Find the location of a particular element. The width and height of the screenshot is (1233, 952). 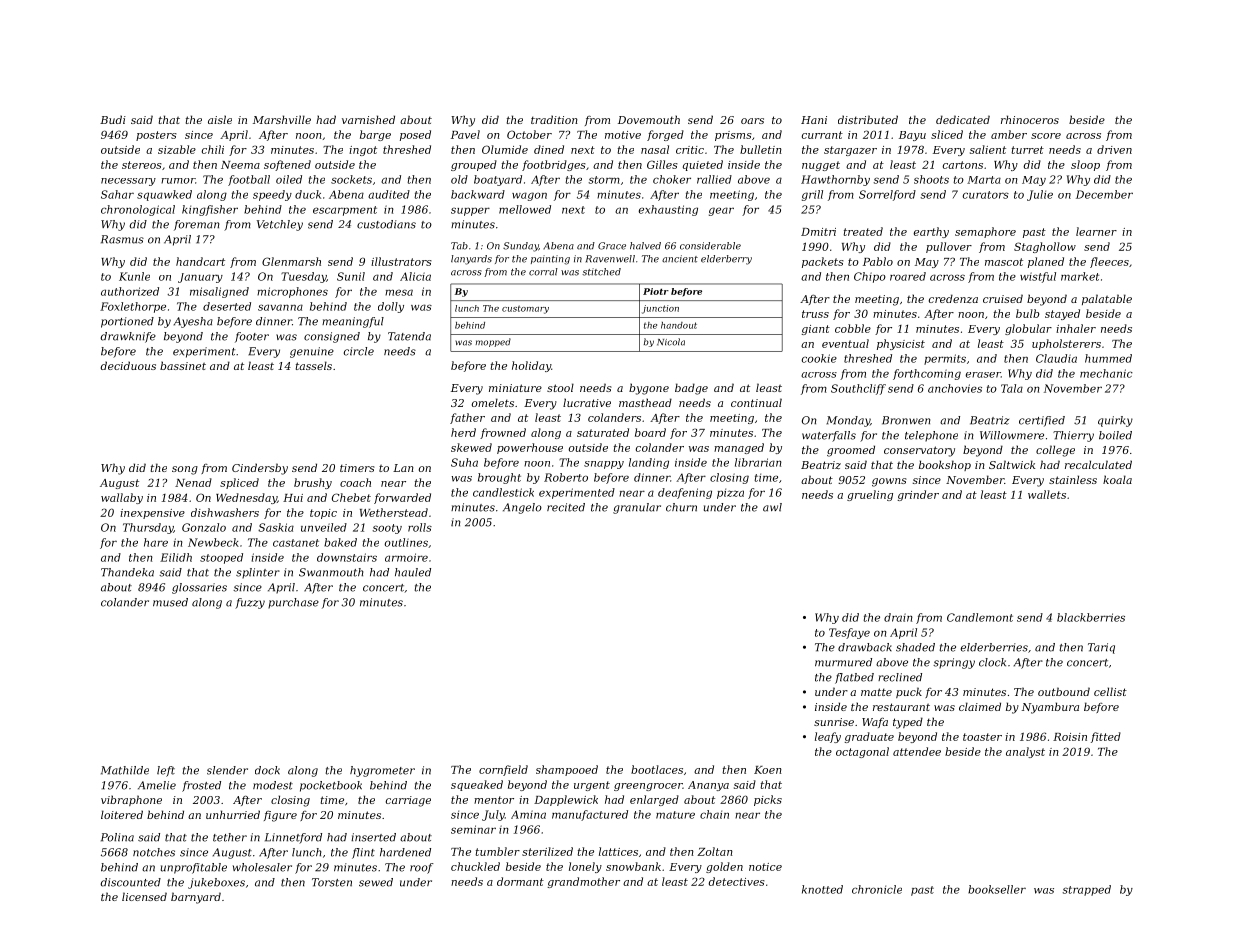

hummed is located at coordinates (1108, 358).
